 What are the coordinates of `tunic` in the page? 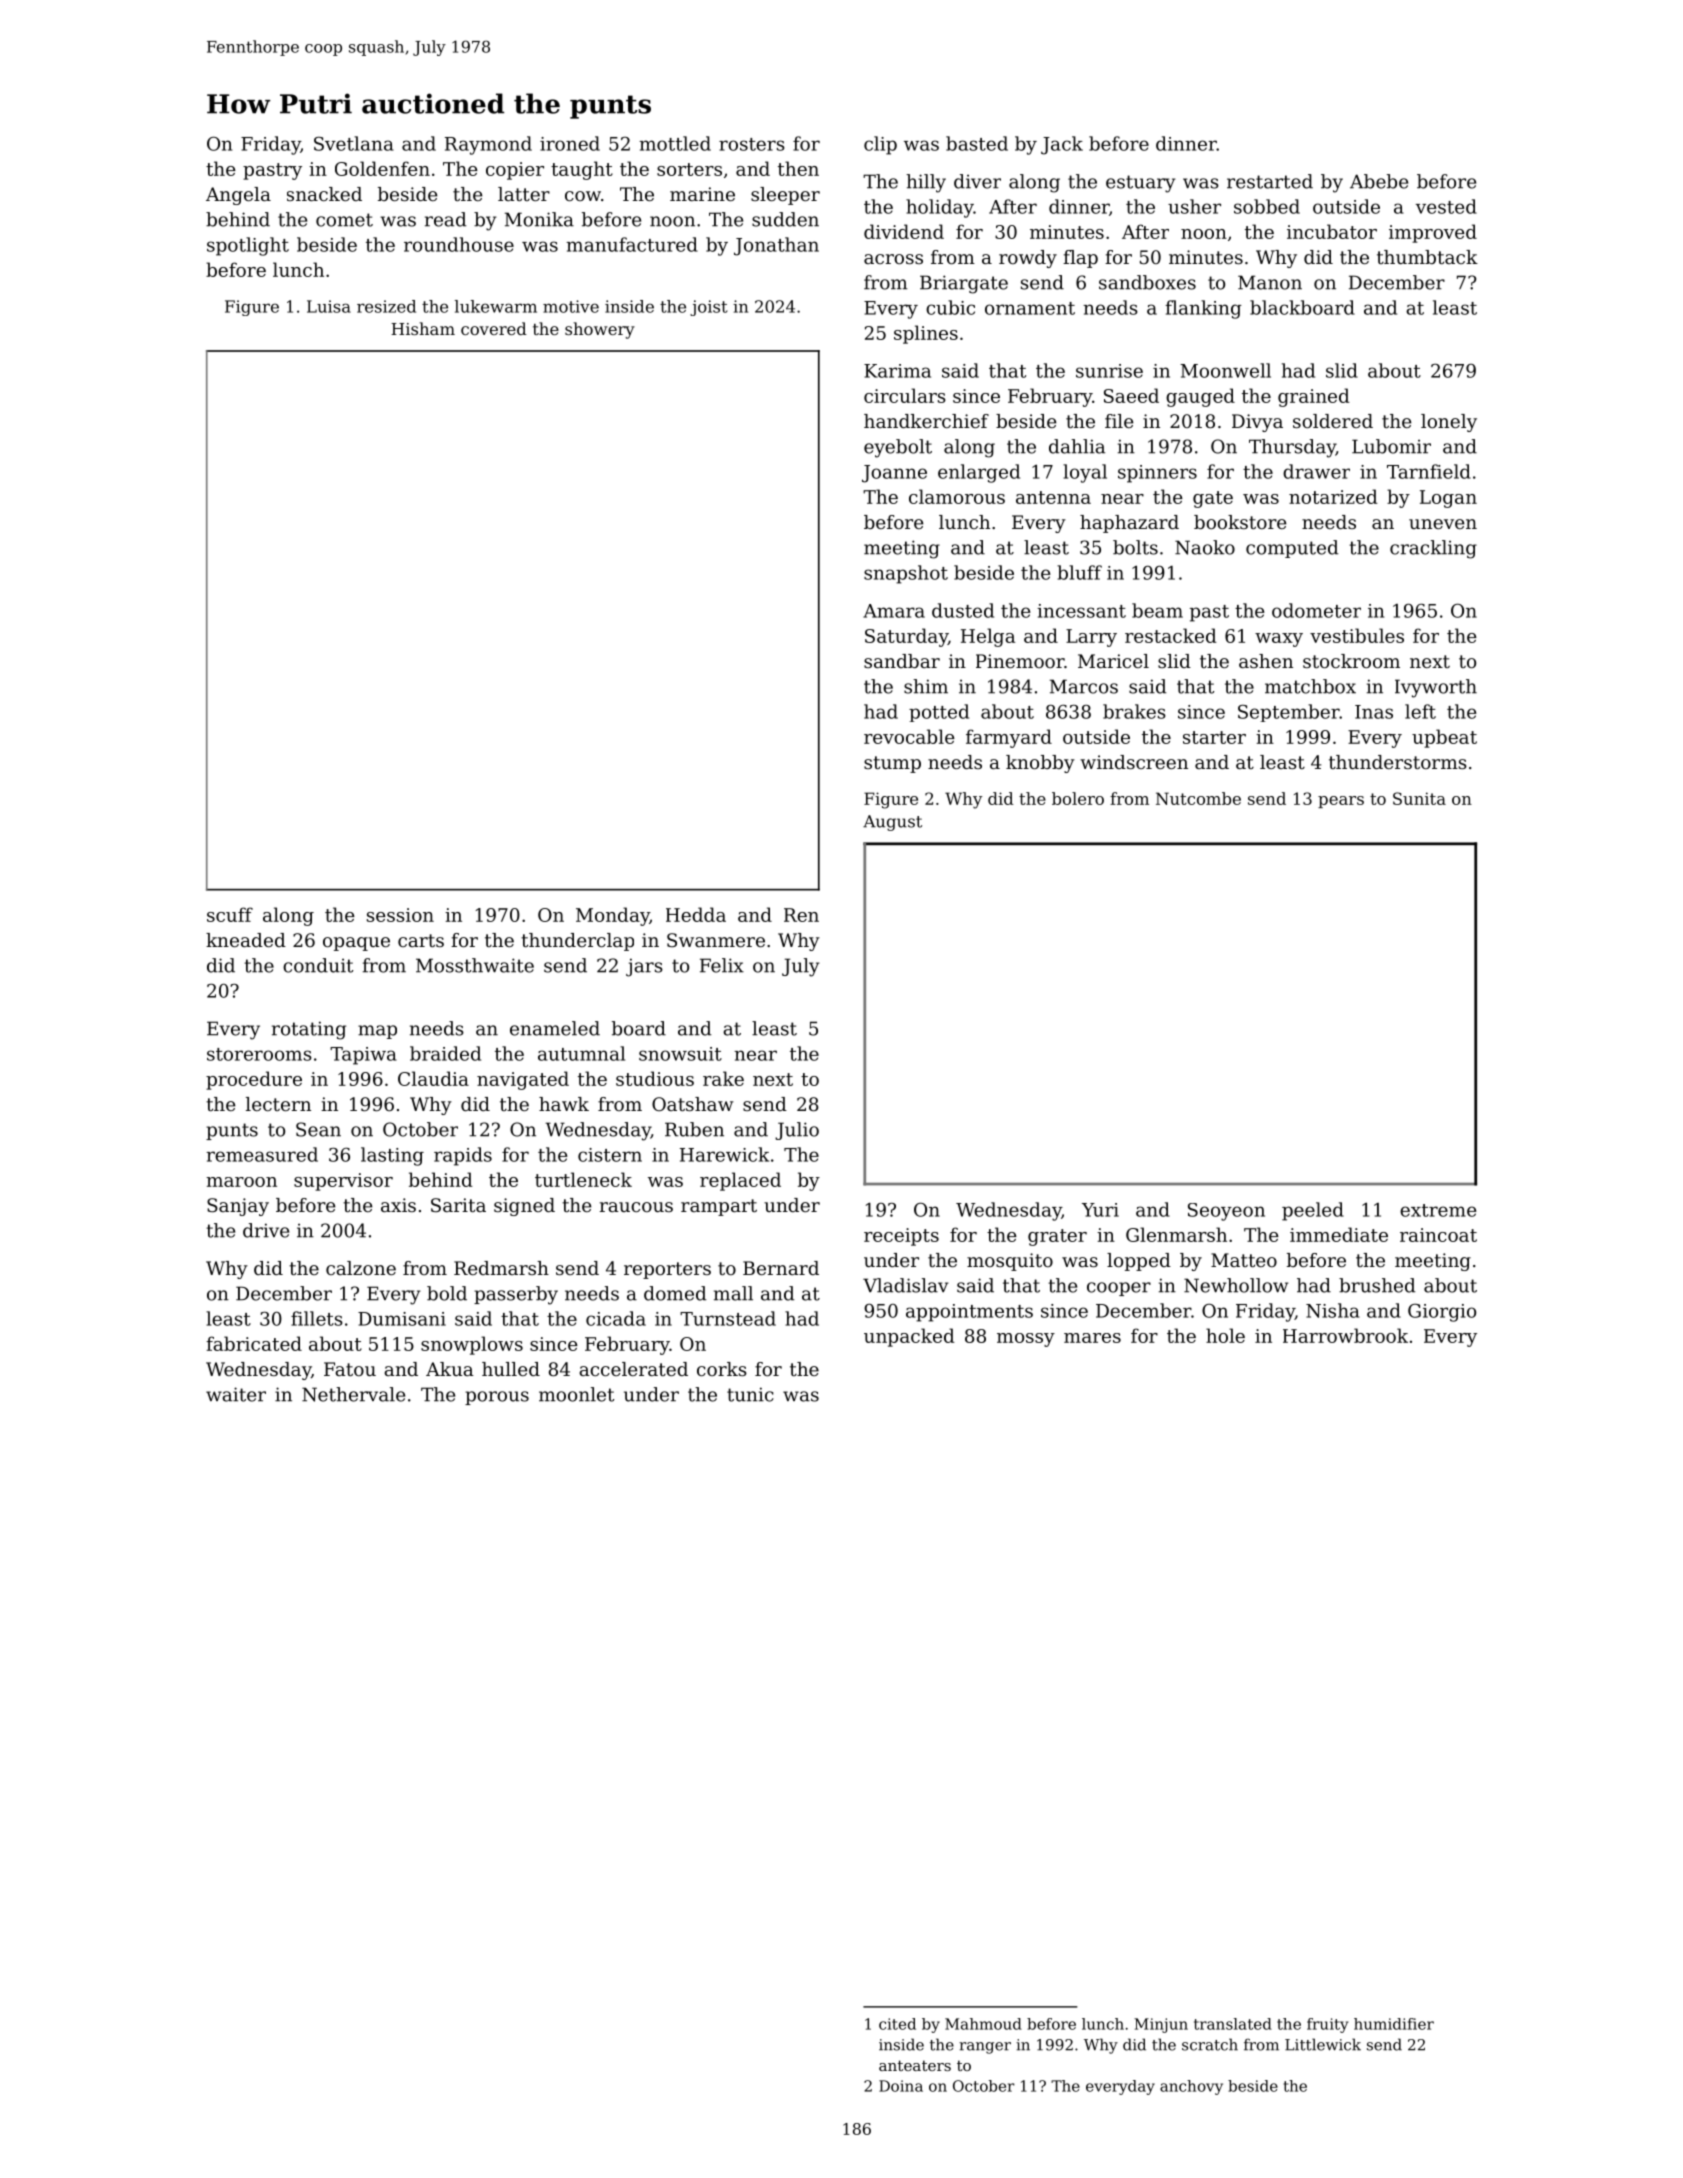 It's located at (750, 1394).
